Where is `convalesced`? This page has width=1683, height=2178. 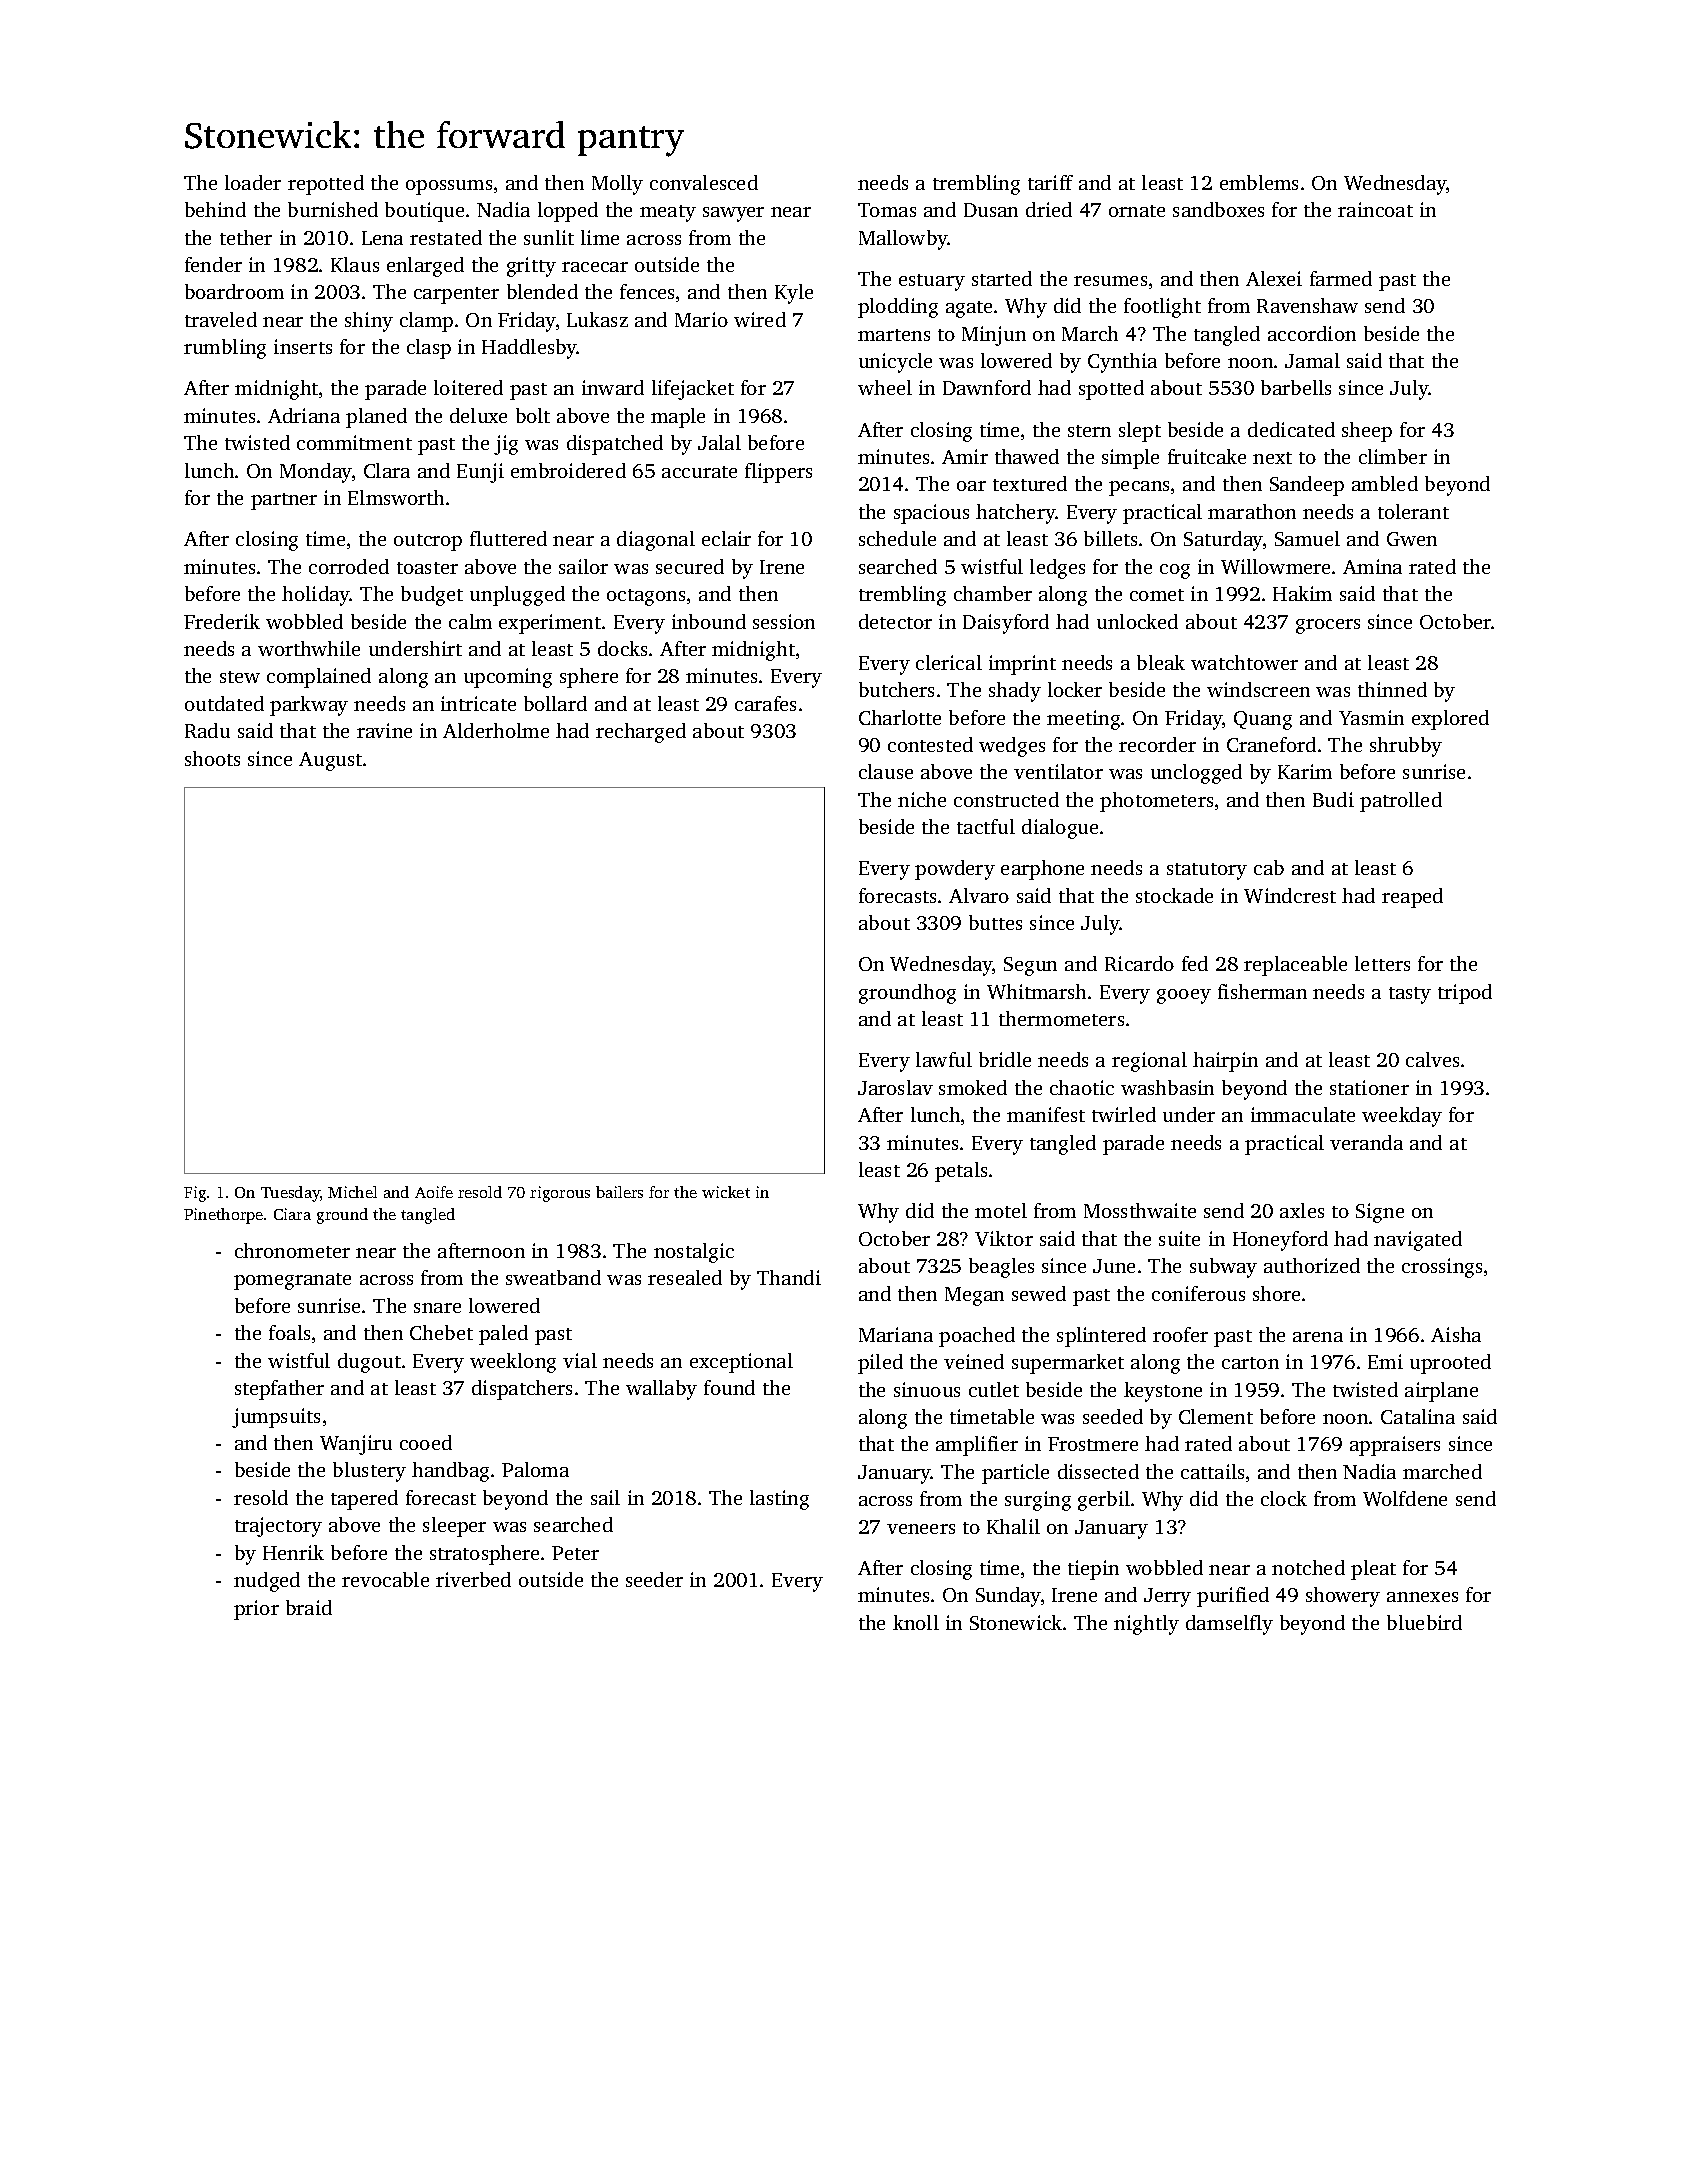 convalesced is located at coordinates (704, 182).
